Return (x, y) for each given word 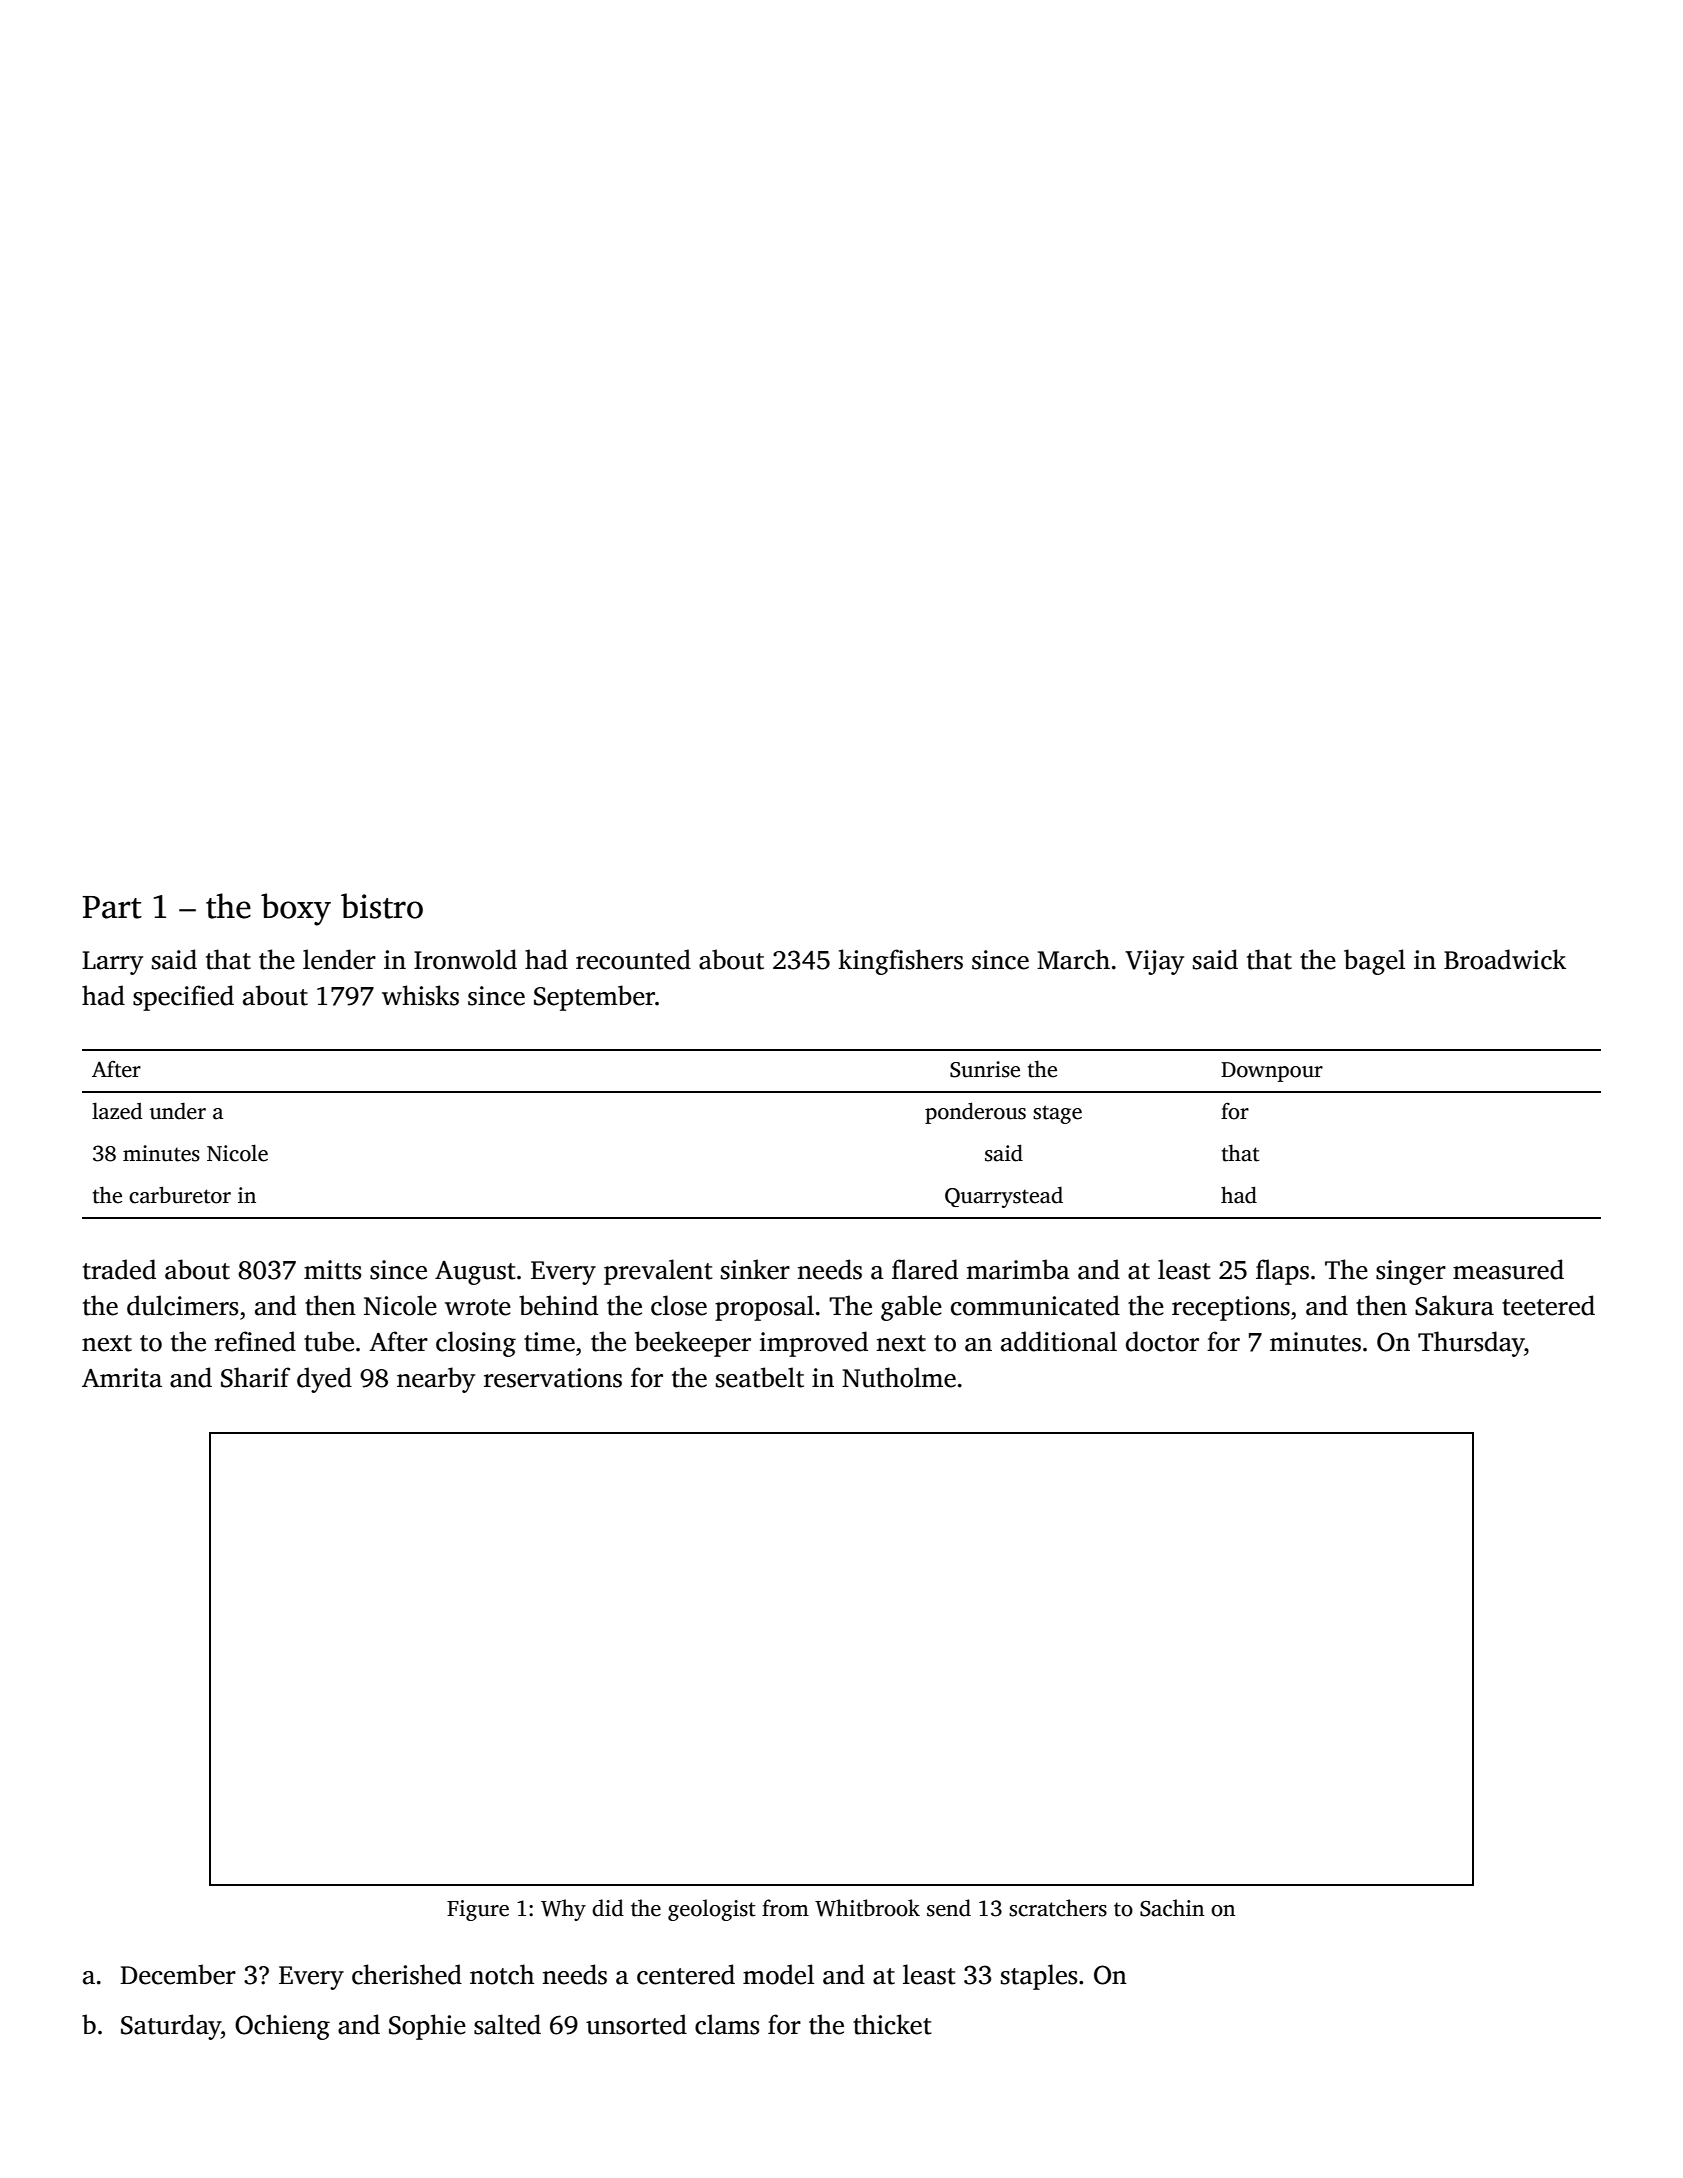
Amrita (122, 1378)
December (178, 1974)
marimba (1018, 1269)
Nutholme (899, 1377)
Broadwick (1505, 959)
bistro (382, 906)
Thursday (1471, 1344)
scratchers (1058, 1908)
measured (1508, 1269)
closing (476, 1344)
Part (112, 907)
